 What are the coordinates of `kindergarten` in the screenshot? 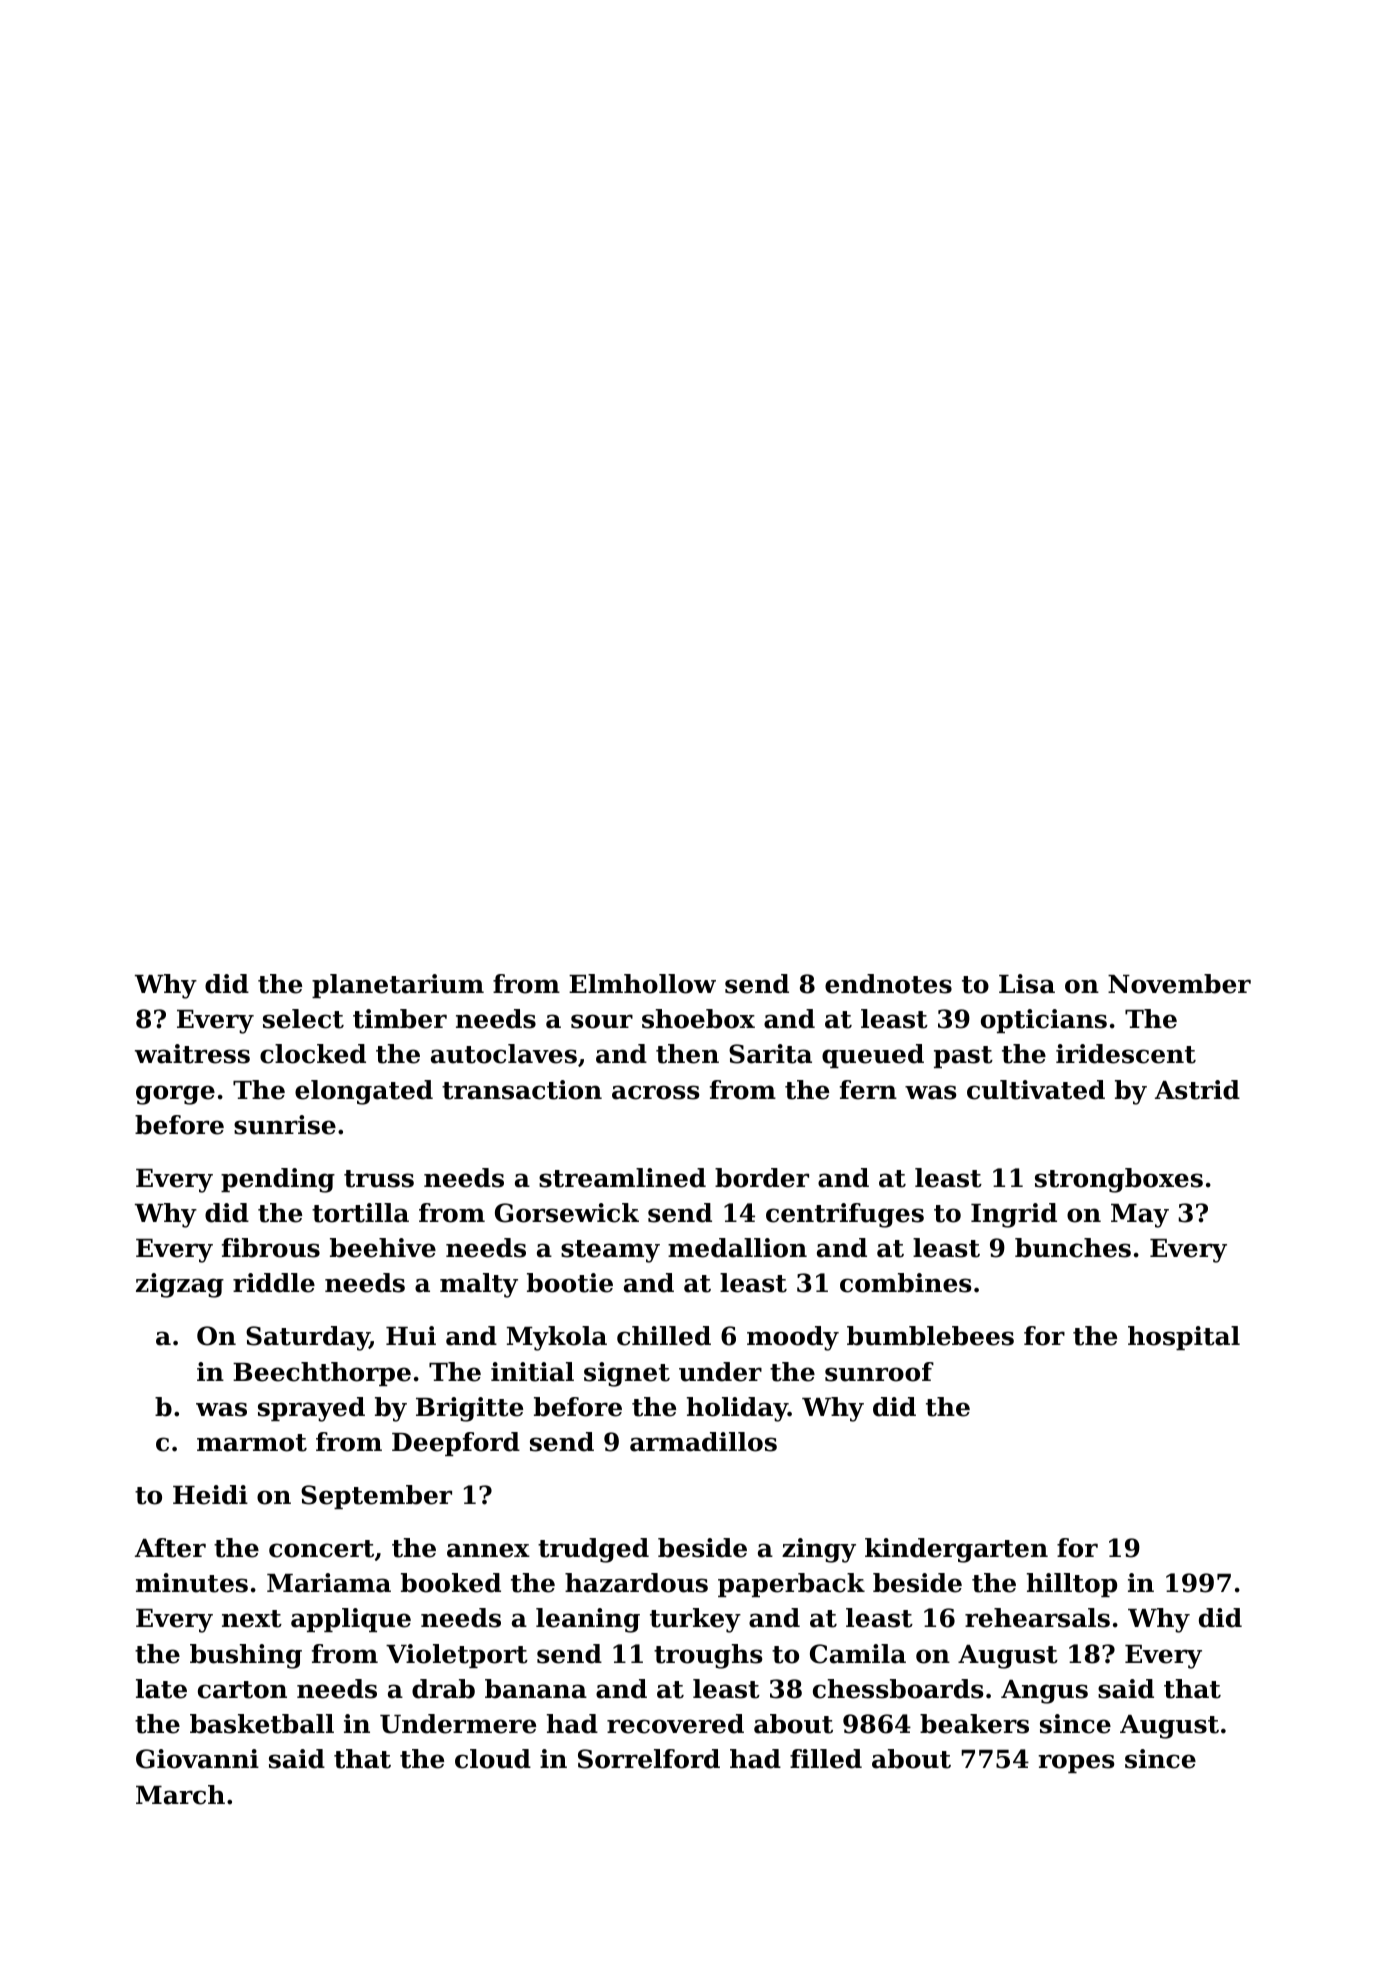 It's located at (956, 1550).
